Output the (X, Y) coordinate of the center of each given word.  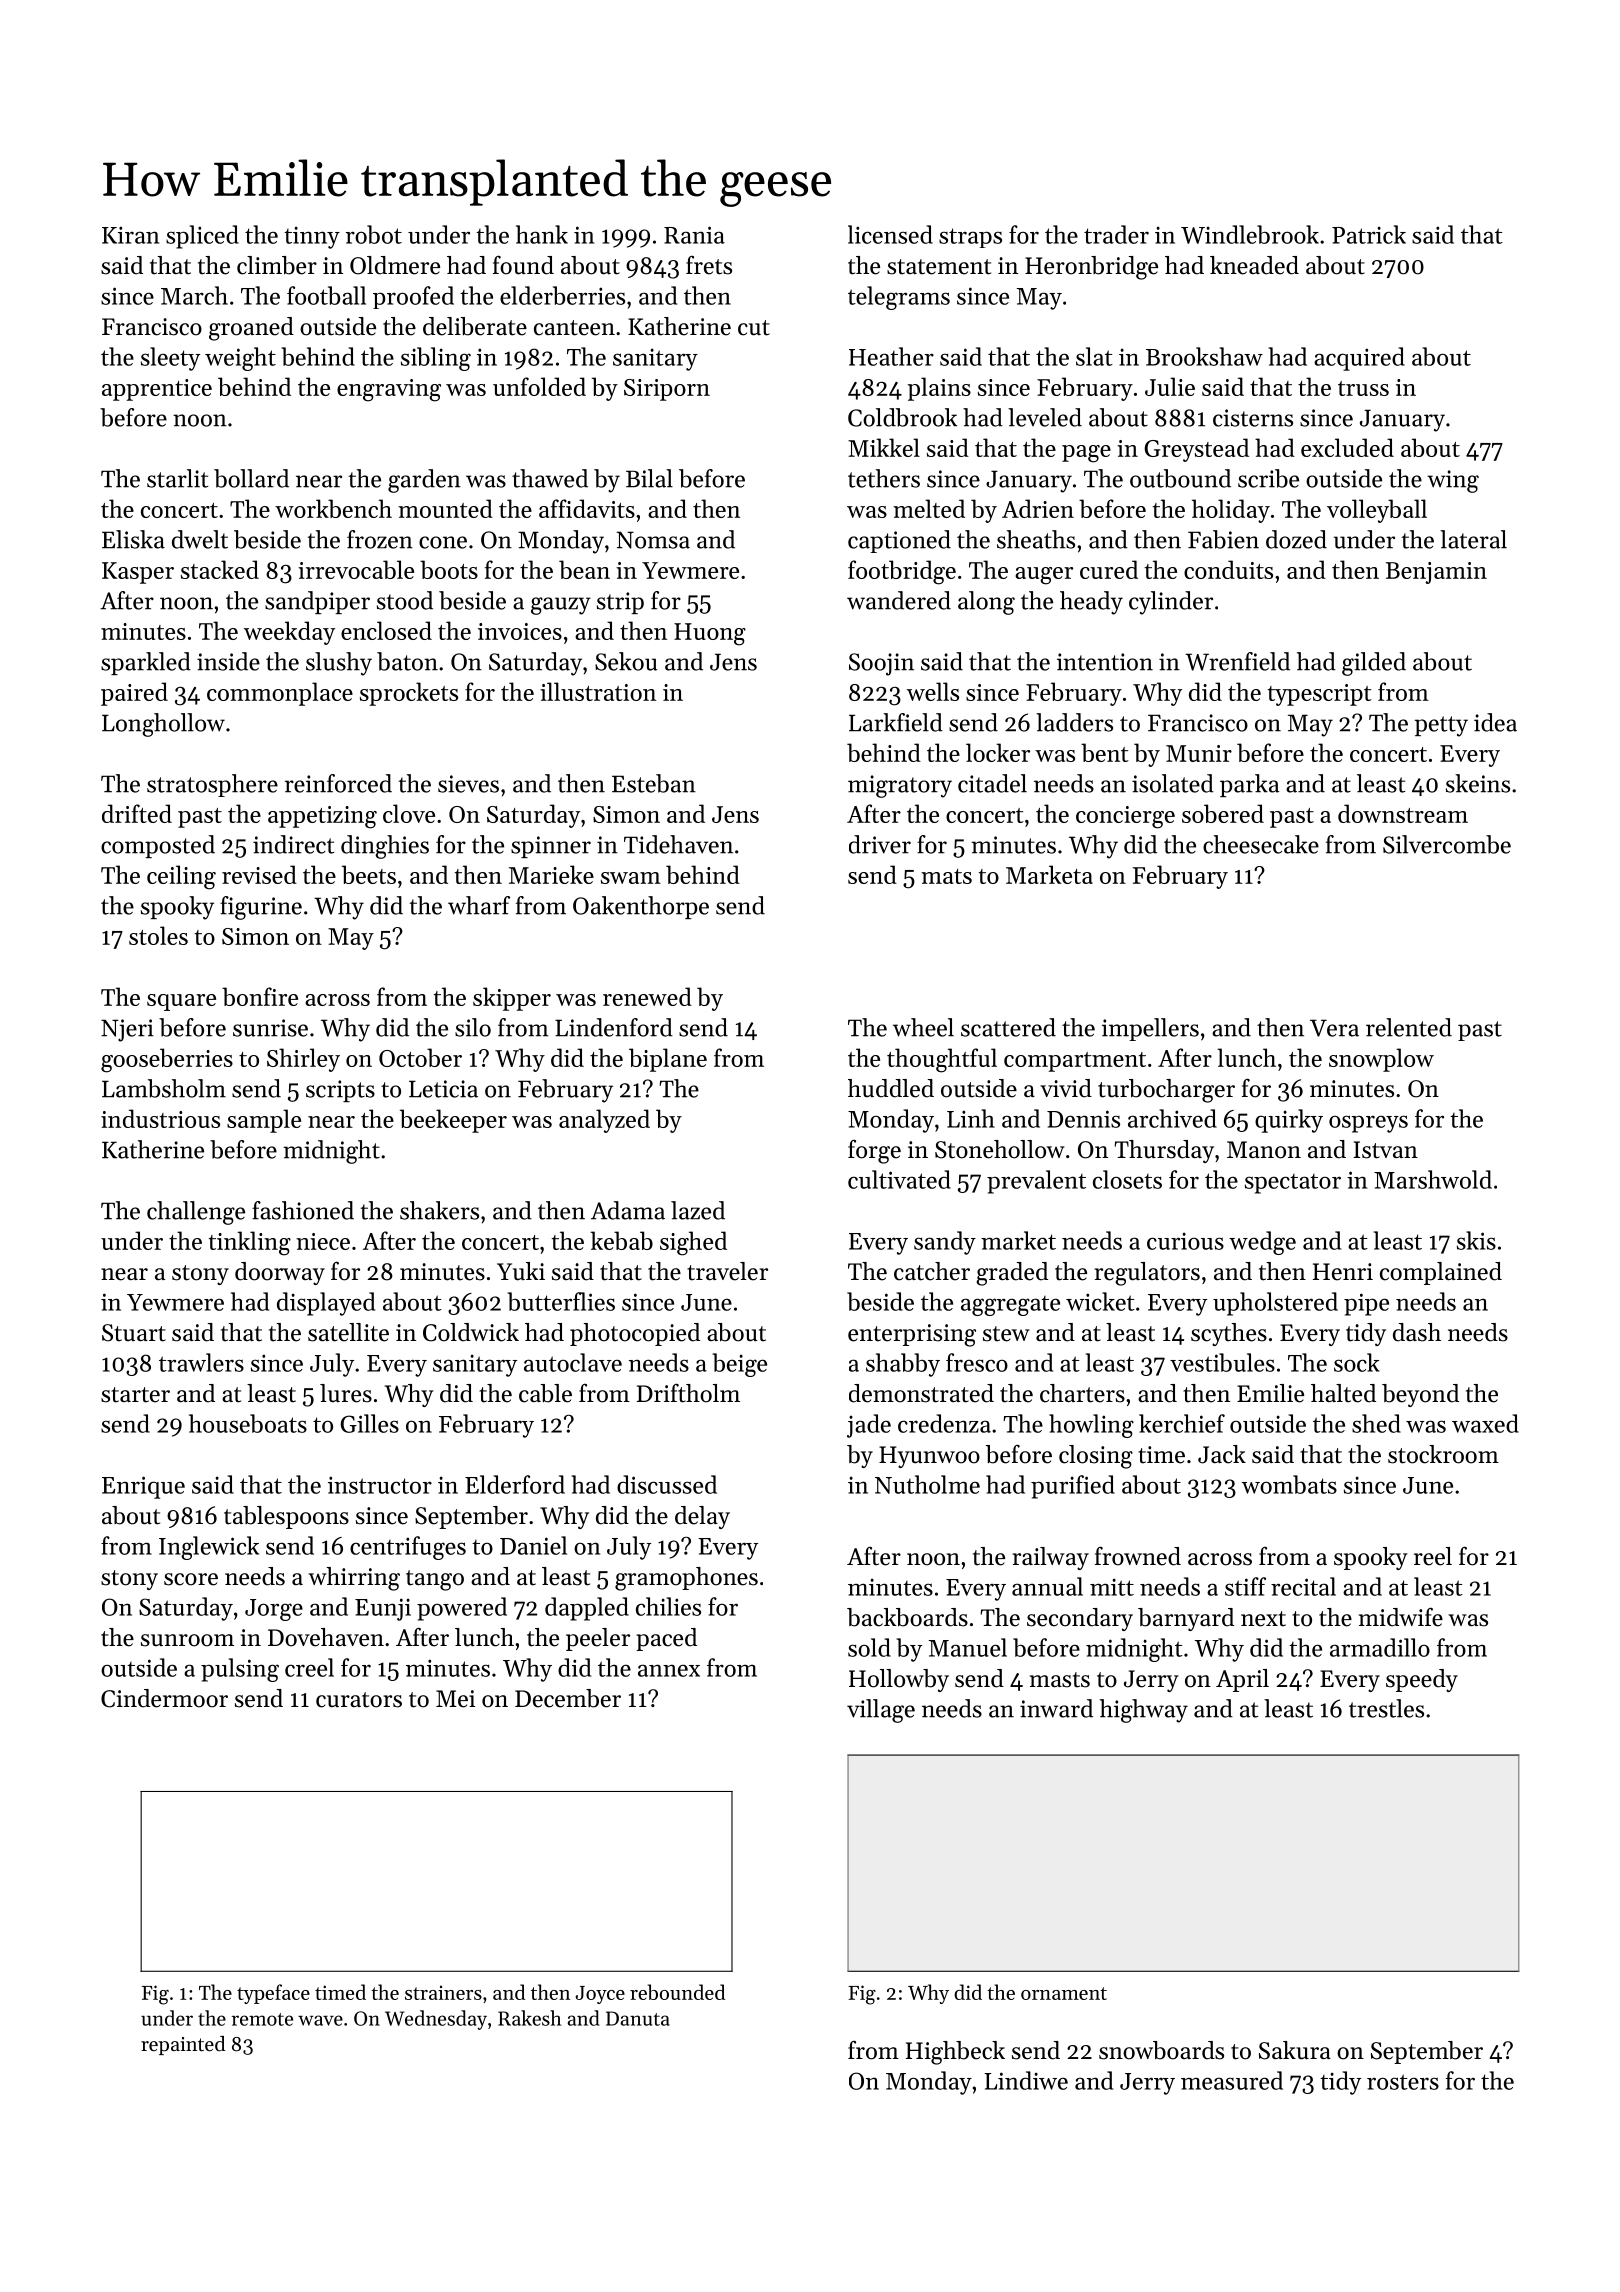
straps (970, 238)
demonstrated (921, 1393)
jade (869, 1426)
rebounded (677, 1992)
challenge (196, 1213)
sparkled (146, 663)
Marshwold (1433, 1179)
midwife (1401, 1617)
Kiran (130, 235)
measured (1232, 2080)
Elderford (515, 1484)
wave (320, 2020)
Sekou (626, 661)
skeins (1478, 783)
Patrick (1369, 234)
